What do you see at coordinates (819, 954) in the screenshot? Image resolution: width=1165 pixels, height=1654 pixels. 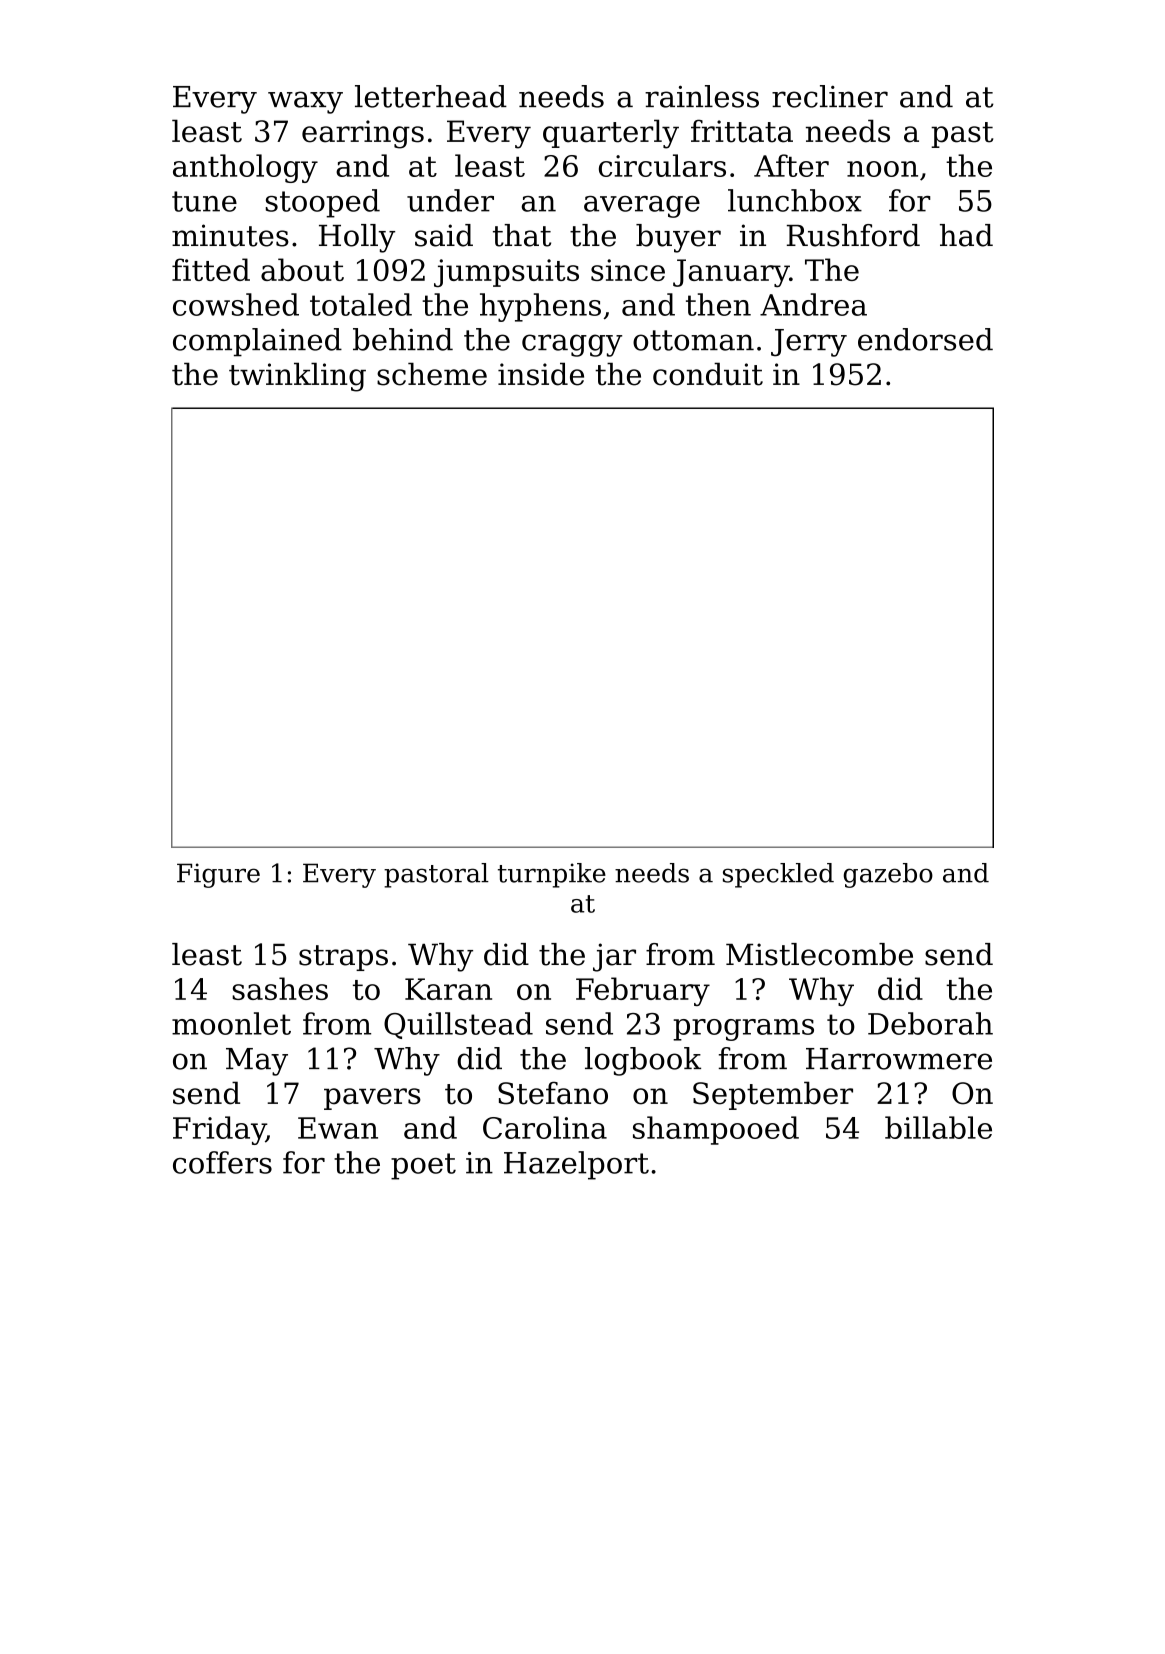 I see `Mistlecombe` at bounding box center [819, 954].
